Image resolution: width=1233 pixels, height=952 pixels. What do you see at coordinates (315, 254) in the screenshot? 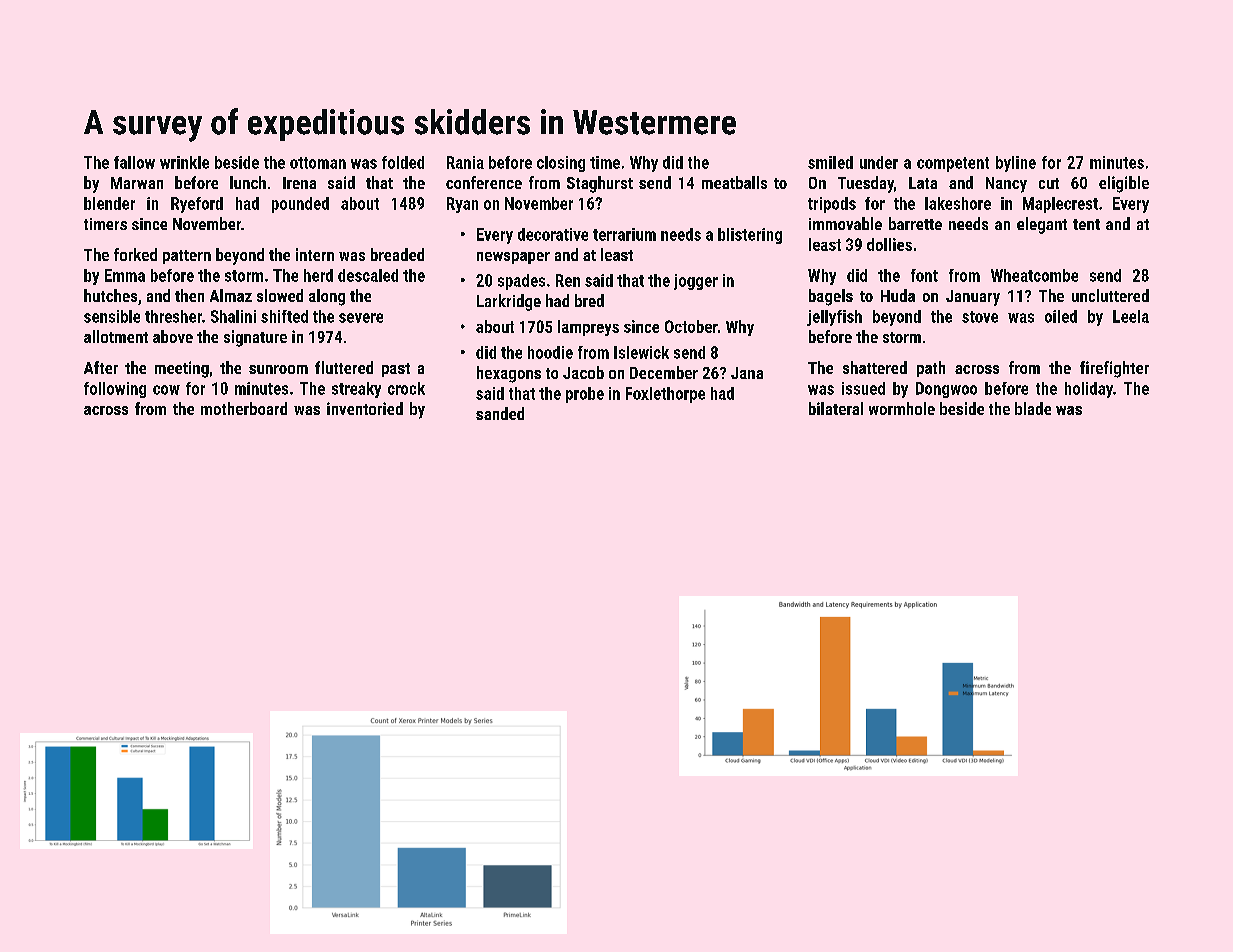
I see `intern` at bounding box center [315, 254].
